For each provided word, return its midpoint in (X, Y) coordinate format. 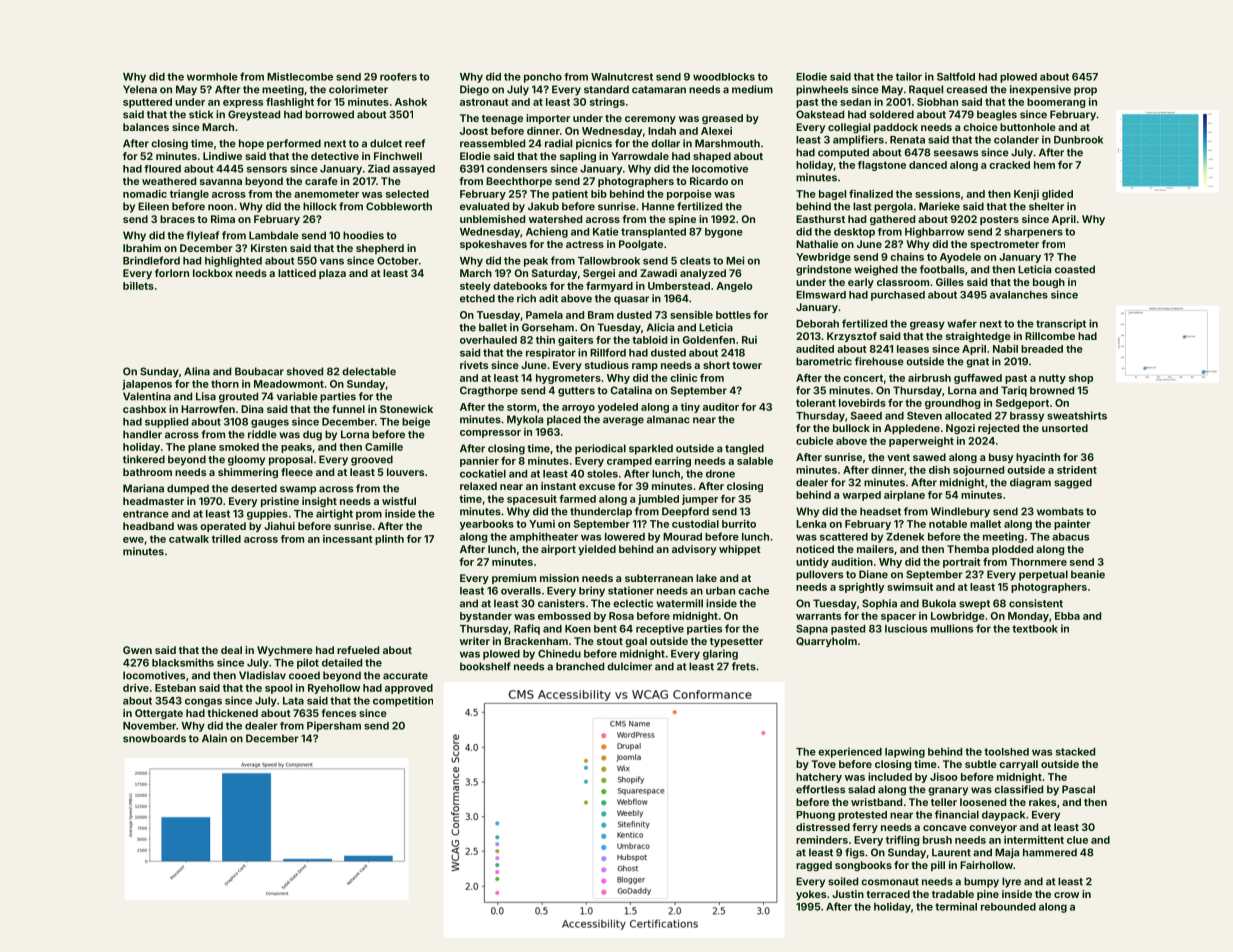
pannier (479, 462)
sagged (1073, 483)
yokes (811, 895)
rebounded (1008, 907)
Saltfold (956, 76)
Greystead (254, 115)
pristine (280, 502)
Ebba (1067, 616)
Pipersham (334, 726)
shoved (305, 371)
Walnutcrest (622, 77)
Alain (214, 738)
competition (403, 701)
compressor (490, 434)
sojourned (978, 471)
